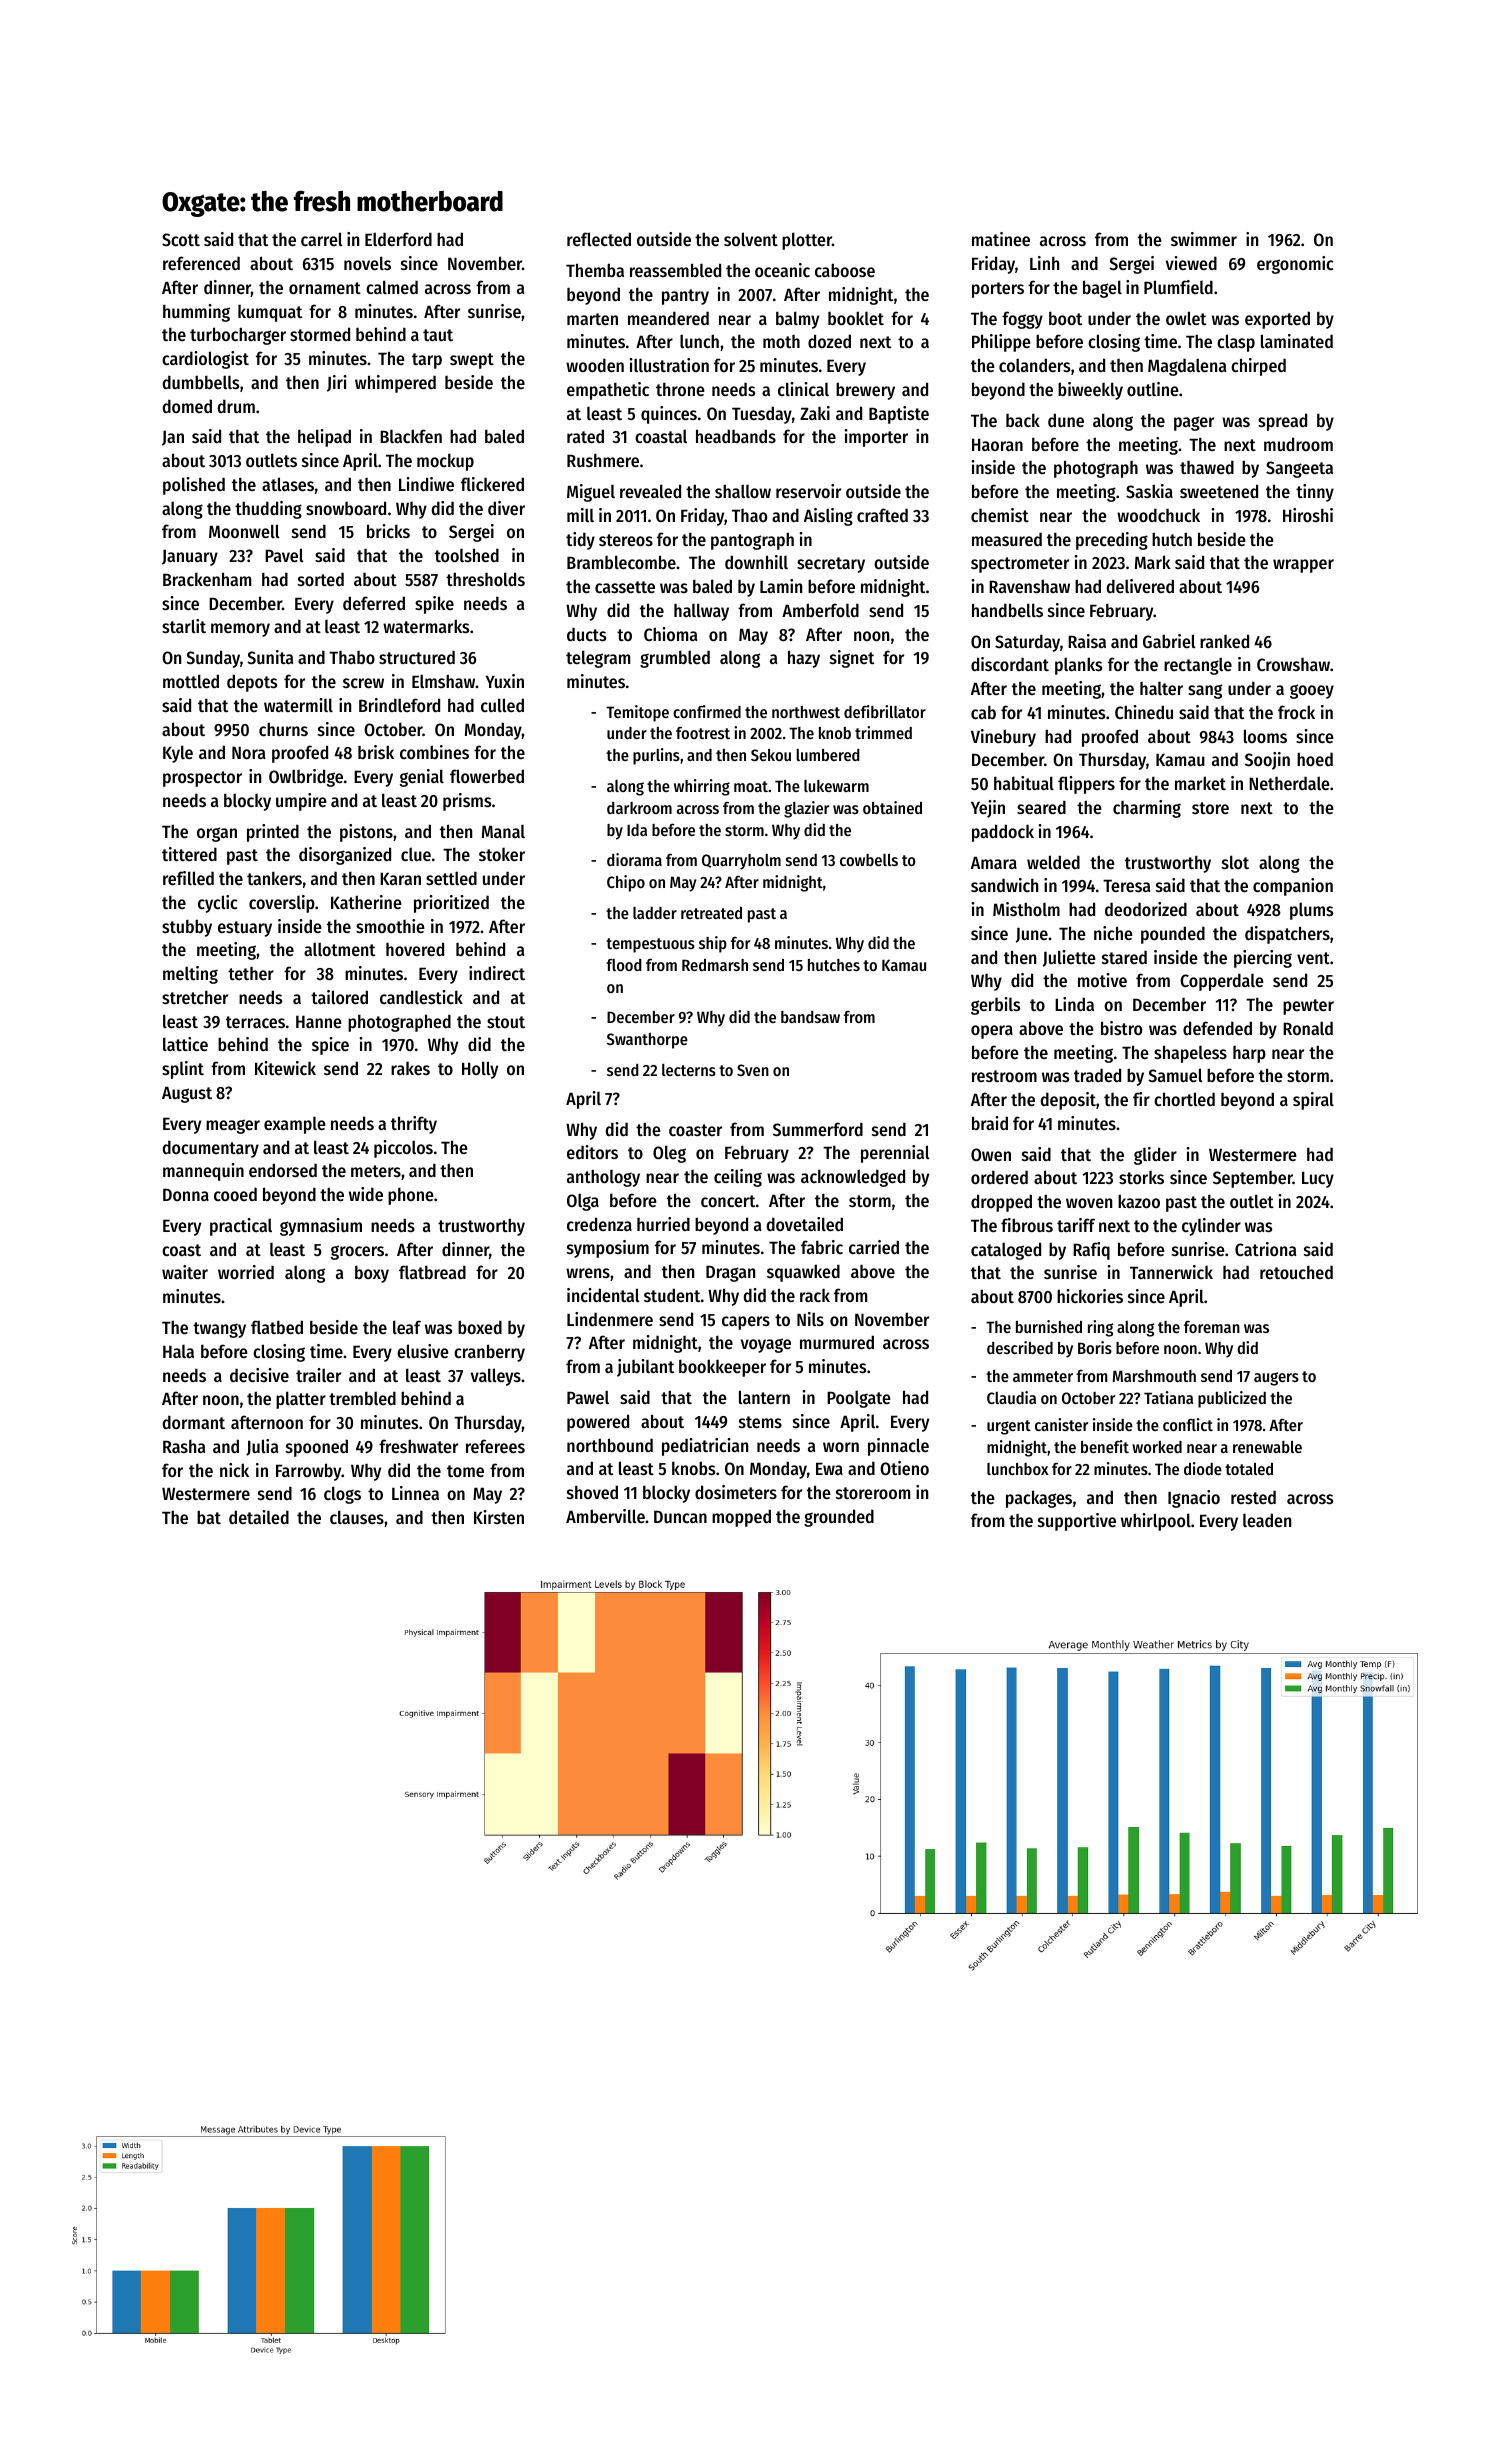 The width and height of the image is (1496, 2464). What do you see at coordinates (810, 1017) in the image?
I see `bandsaw` at bounding box center [810, 1017].
